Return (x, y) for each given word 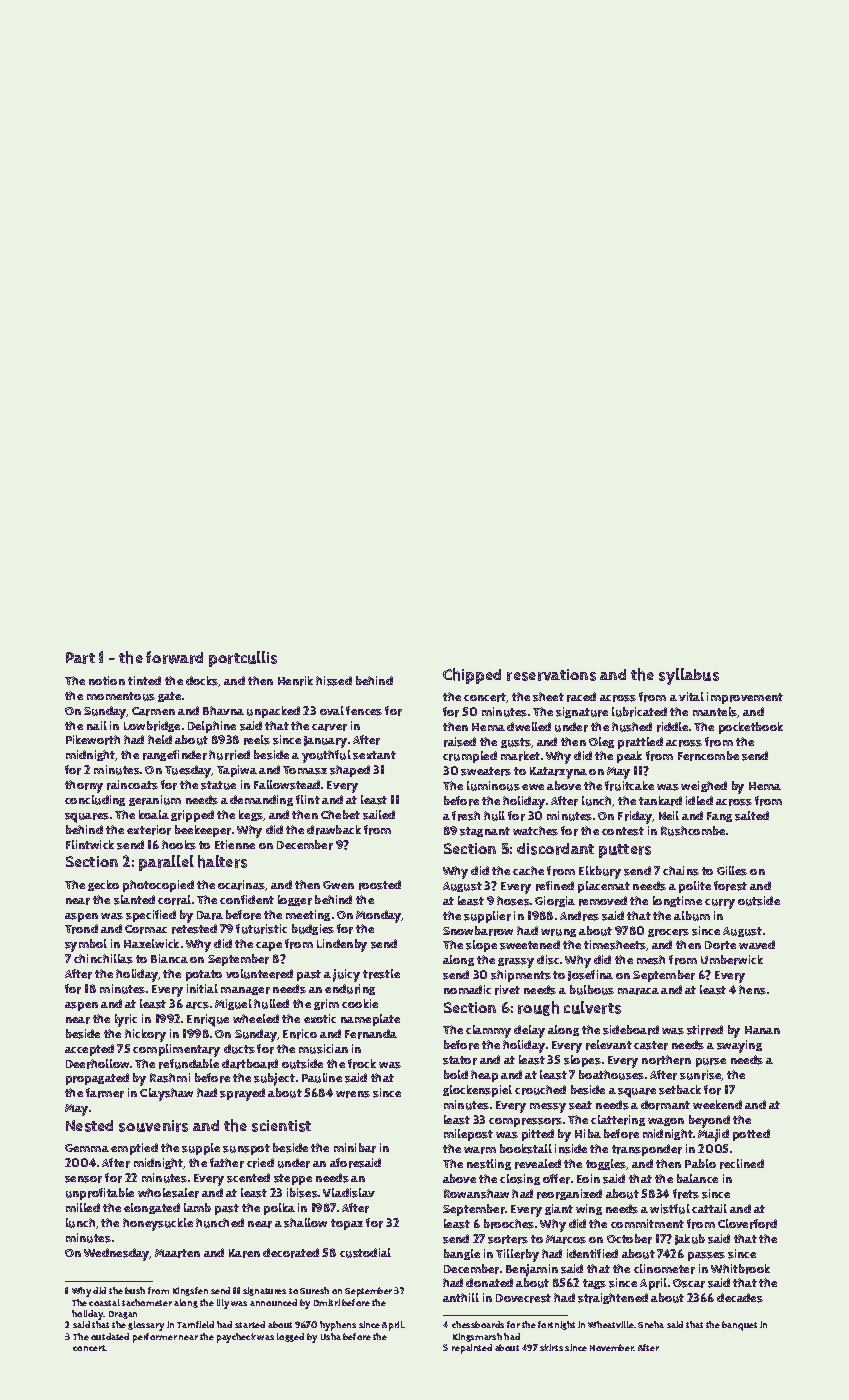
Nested (89, 1126)
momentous (121, 696)
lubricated (639, 712)
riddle (672, 727)
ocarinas (242, 885)
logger (295, 900)
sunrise (701, 1075)
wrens (353, 1094)
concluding (95, 800)
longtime (677, 901)
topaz (347, 1224)
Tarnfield (195, 1324)
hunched (220, 1223)
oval (332, 710)
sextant (374, 755)
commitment (647, 1223)
